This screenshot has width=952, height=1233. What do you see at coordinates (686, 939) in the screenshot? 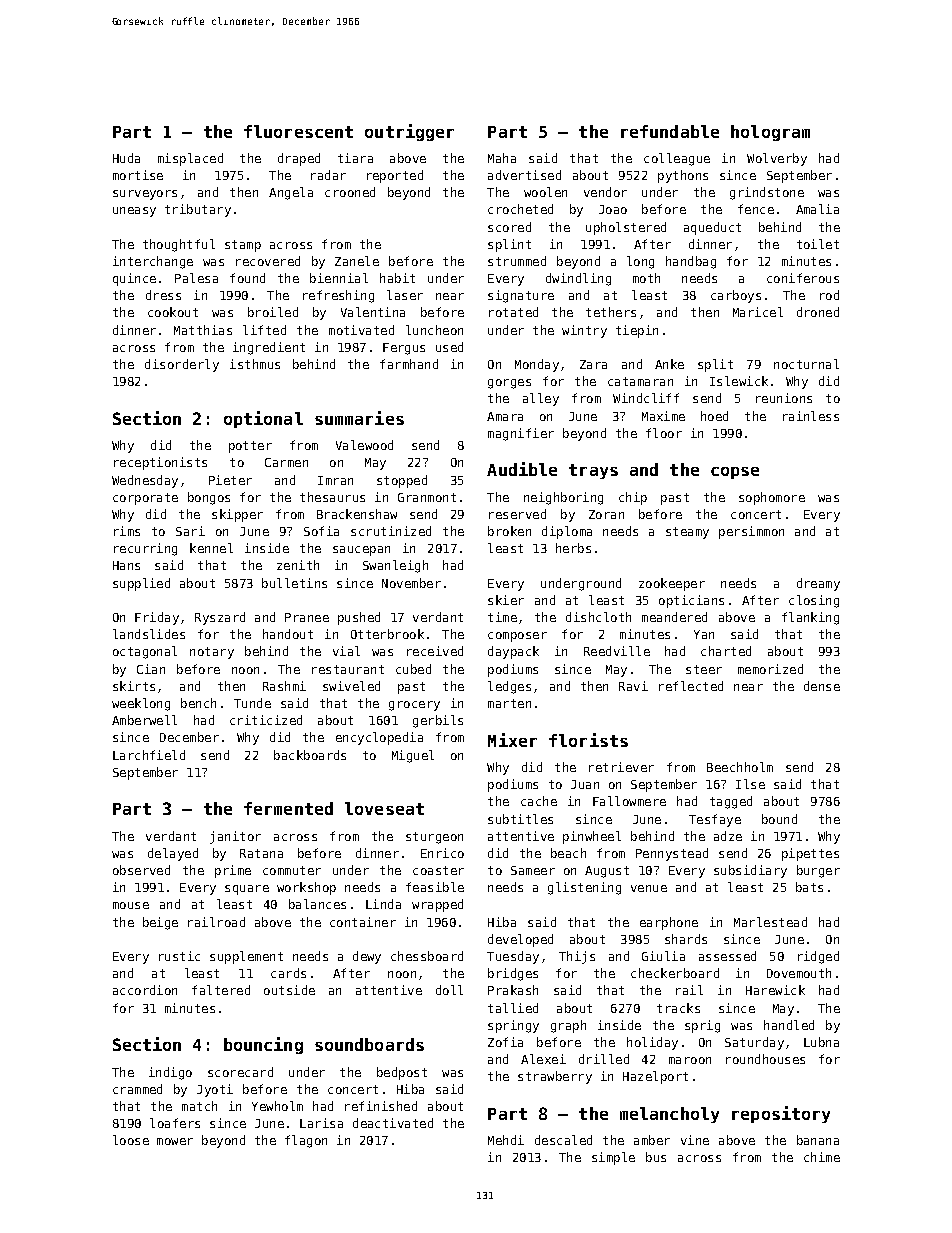
I see `shards` at bounding box center [686, 939].
